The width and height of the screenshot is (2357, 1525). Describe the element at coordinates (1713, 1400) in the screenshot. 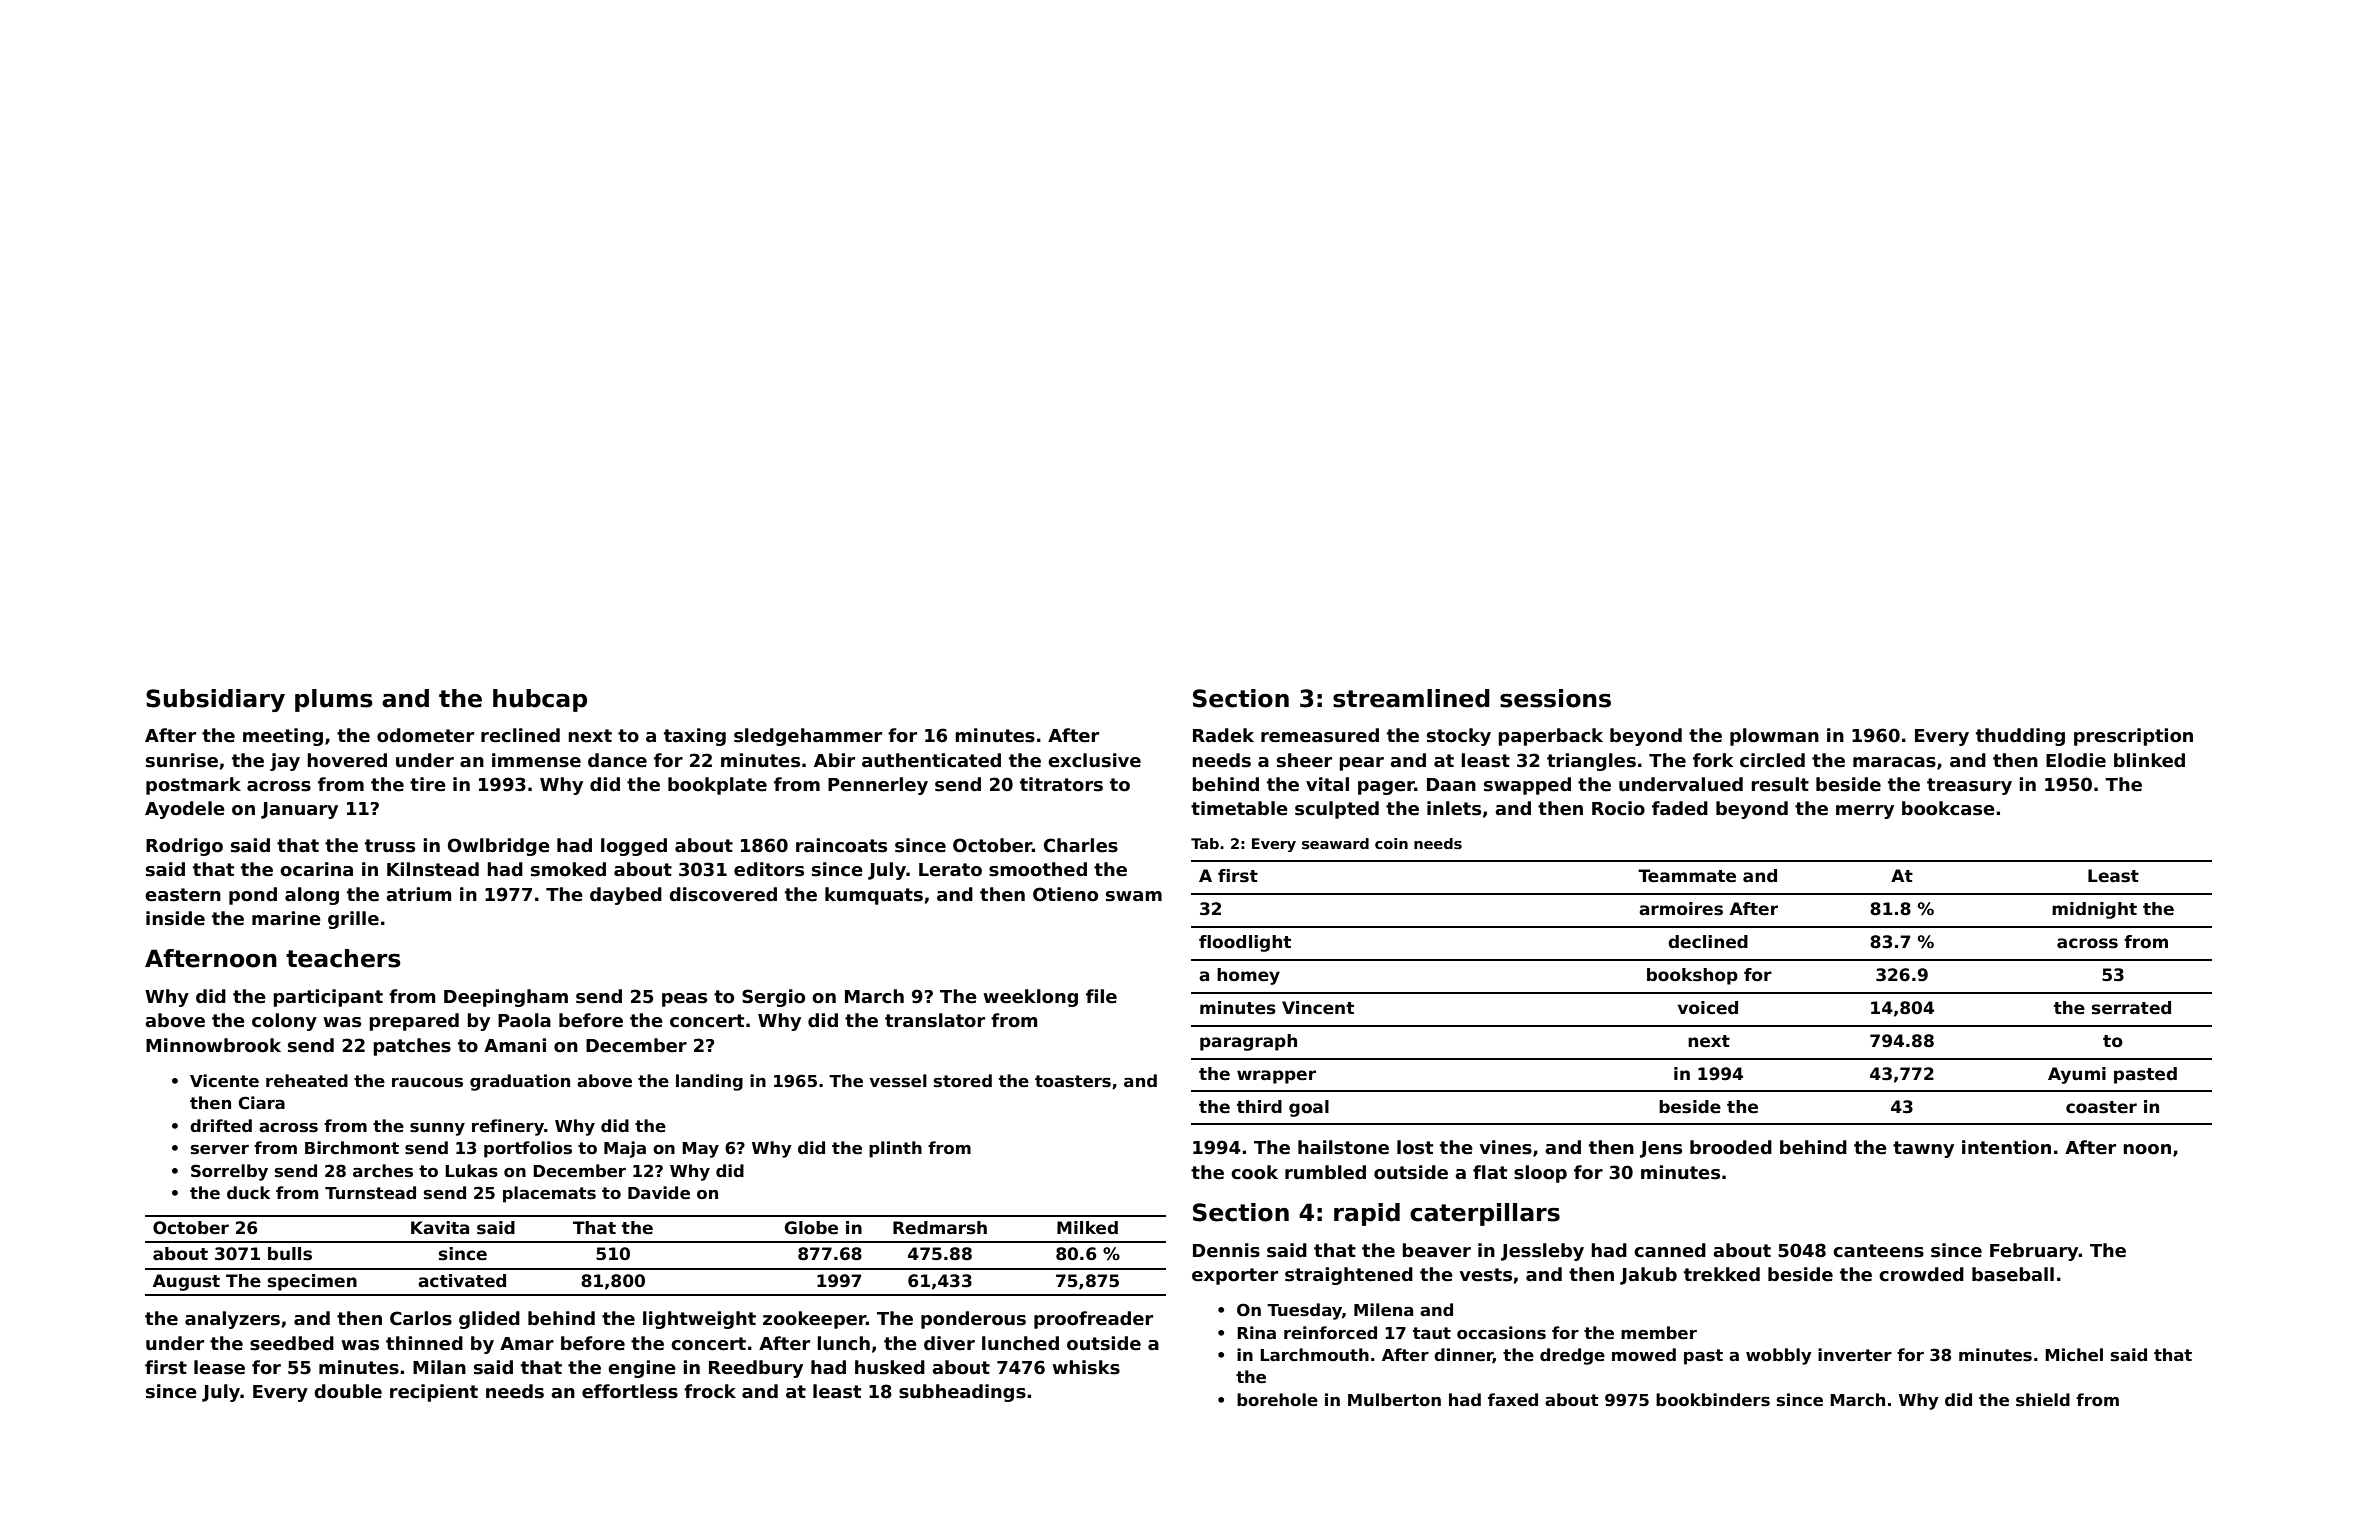

I see `bookbinders` at that location.
